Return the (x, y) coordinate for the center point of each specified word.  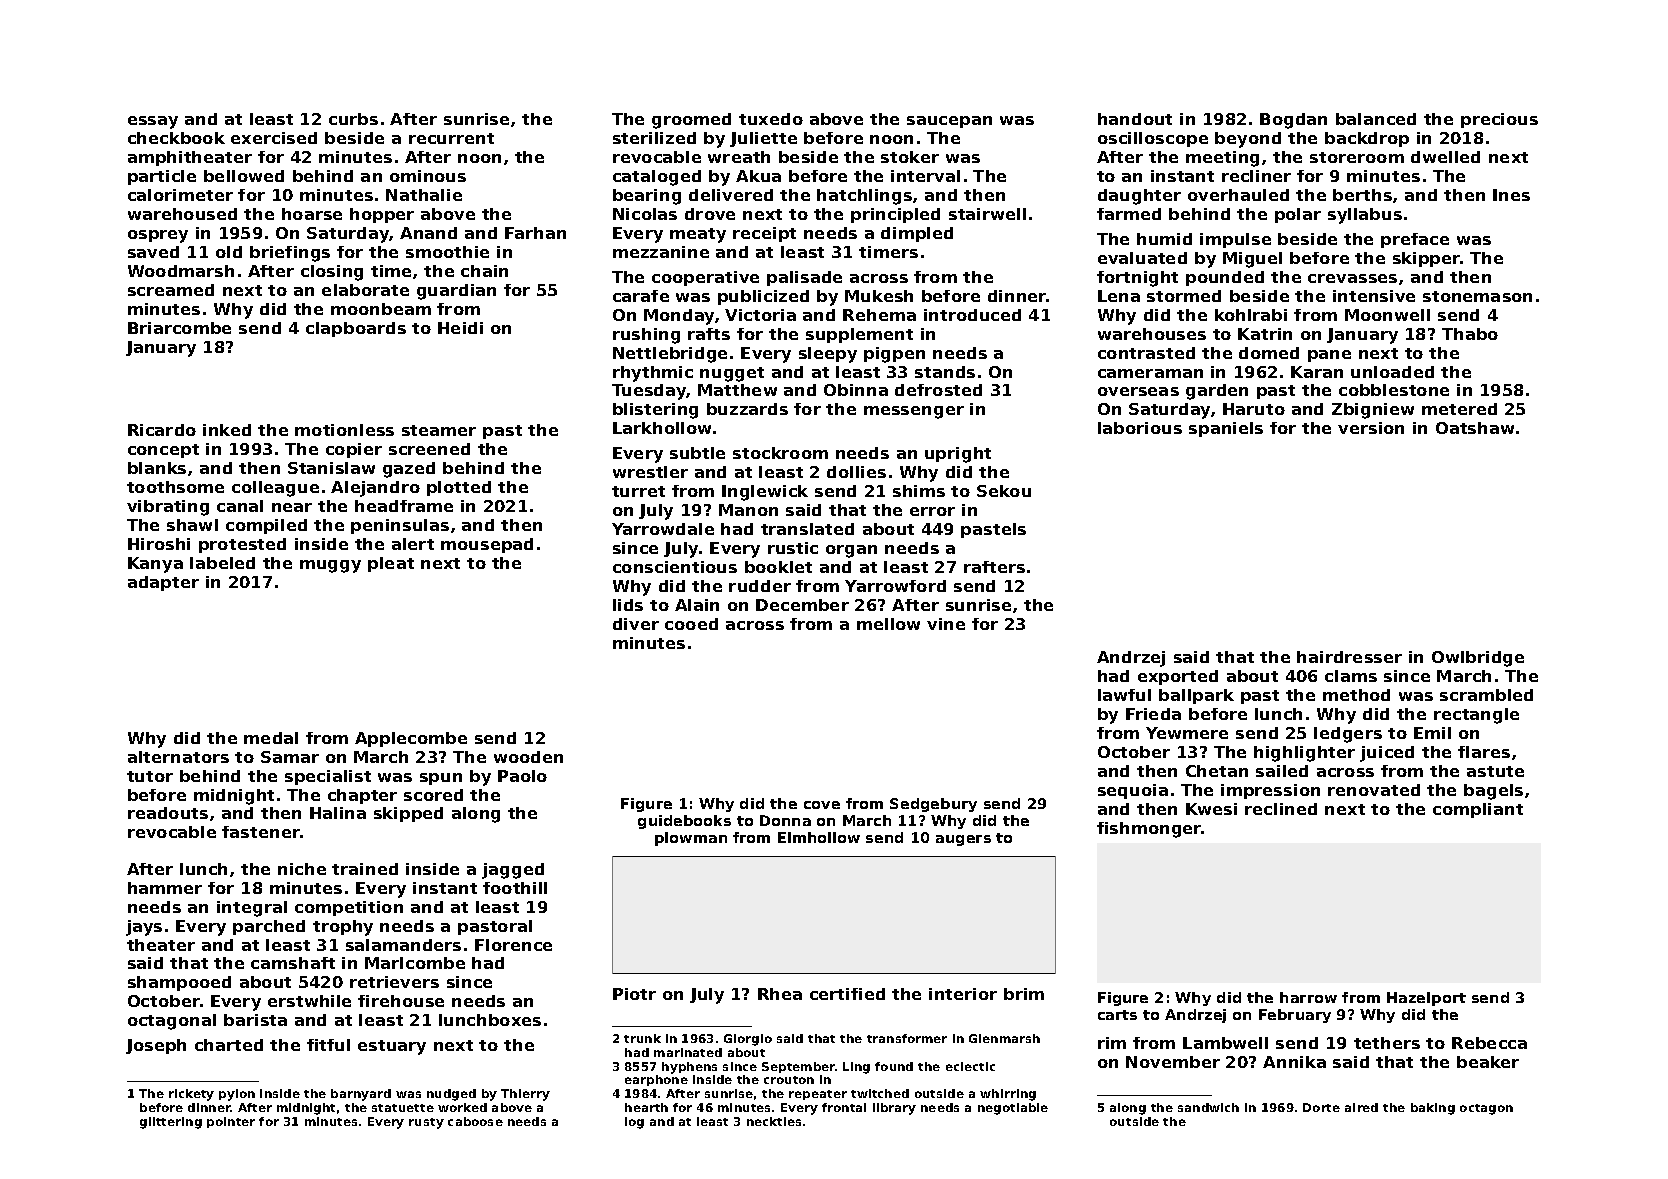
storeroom (1357, 157)
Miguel (1252, 260)
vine (946, 624)
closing (332, 273)
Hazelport (1426, 999)
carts (1117, 1015)
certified (847, 994)
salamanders (403, 945)
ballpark (1196, 696)
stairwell (987, 214)
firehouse (401, 1001)
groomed (691, 121)
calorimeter (180, 195)
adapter (163, 583)
